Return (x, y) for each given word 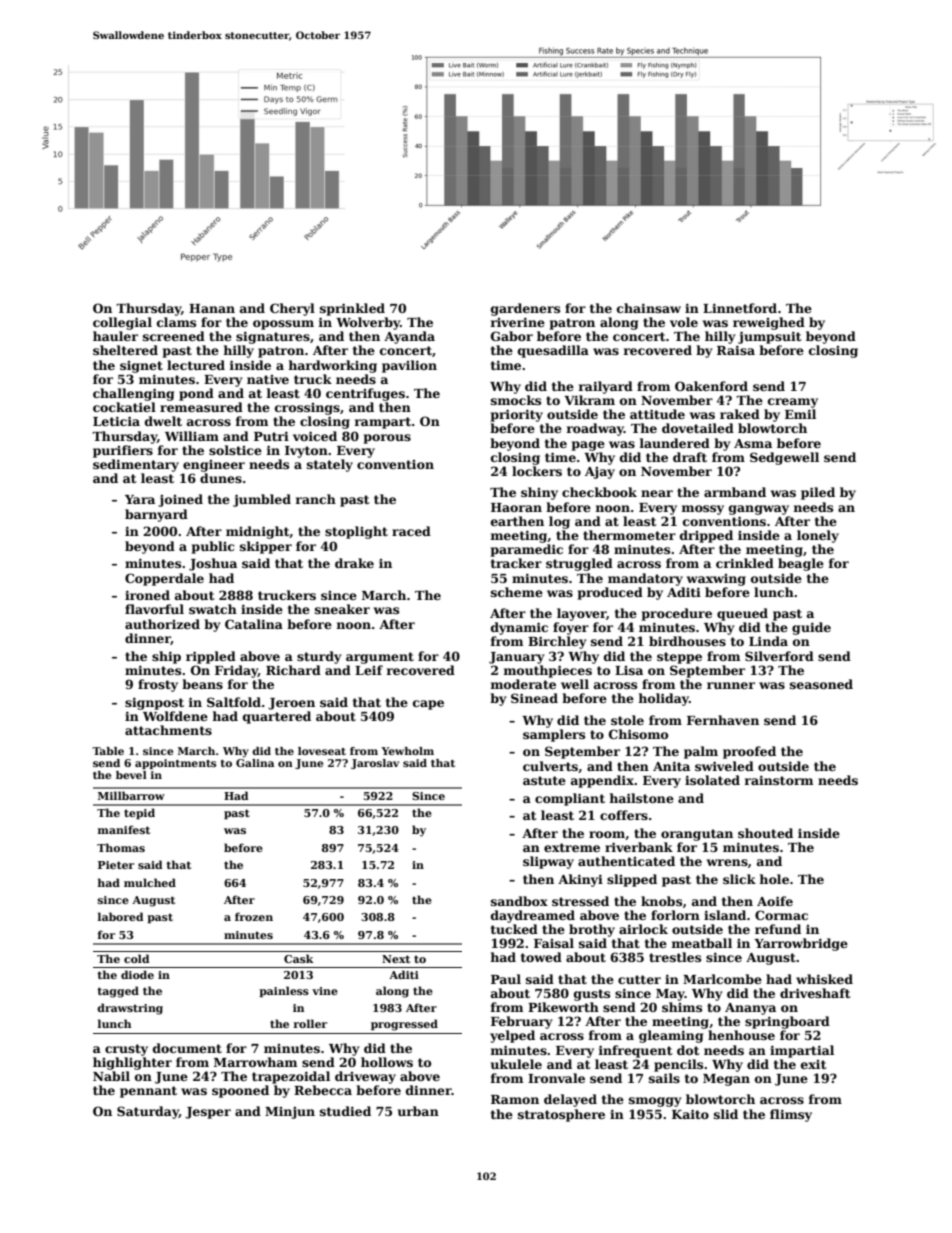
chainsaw (649, 308)
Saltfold (234, 702)
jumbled (262, 500)
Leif (369, 670)
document (187, 1048)
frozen (254, 916)
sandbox (519, 901)
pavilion (409, 366)
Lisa (629, 670)
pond (196, 394)
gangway (759, 510)
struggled (579, 564)
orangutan (697, 835)
